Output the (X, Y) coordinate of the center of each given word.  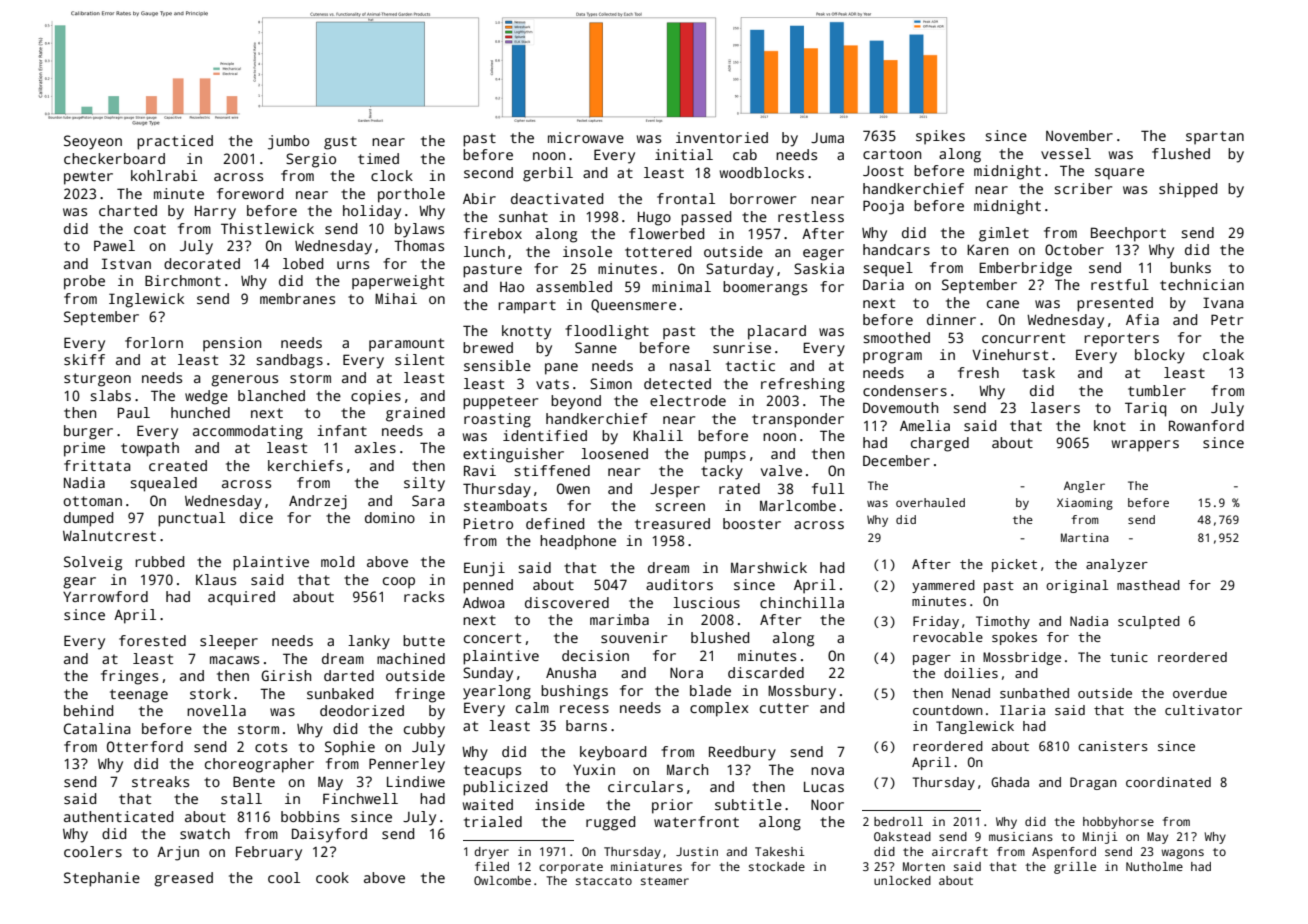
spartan (1215, 138)
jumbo (288, 142)
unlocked (902, 880)
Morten (924, 866)
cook (332, 877)
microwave (586, 137)
